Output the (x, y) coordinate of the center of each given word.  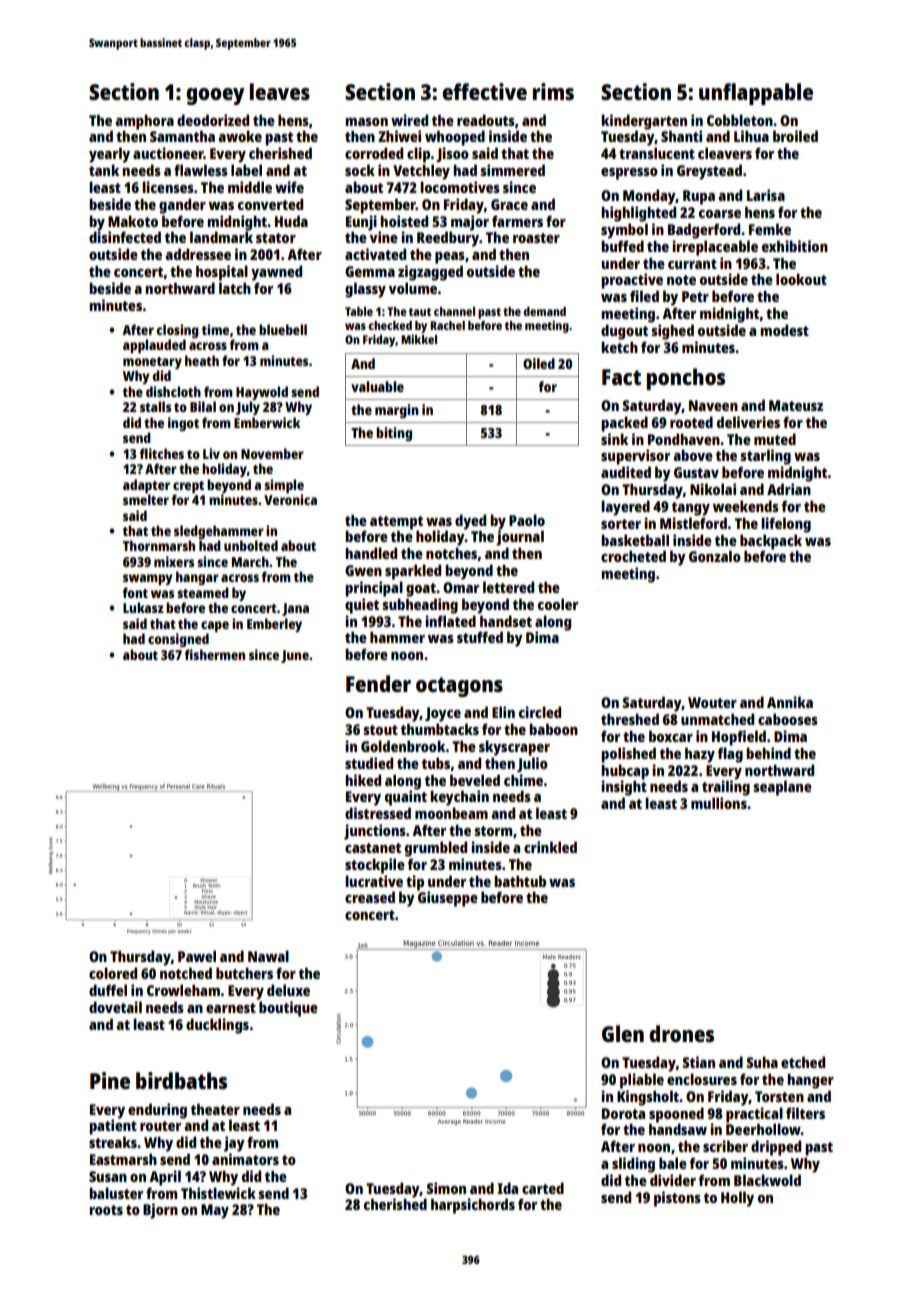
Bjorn (160, 1211)
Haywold (262, 393)
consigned (178, 640)
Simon (446, 1188)
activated (375, 254)
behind (768, 753)
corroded (374, 153)
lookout (801, 279)
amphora (144, 122)
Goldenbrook (403, 746)
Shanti (681, 136)
